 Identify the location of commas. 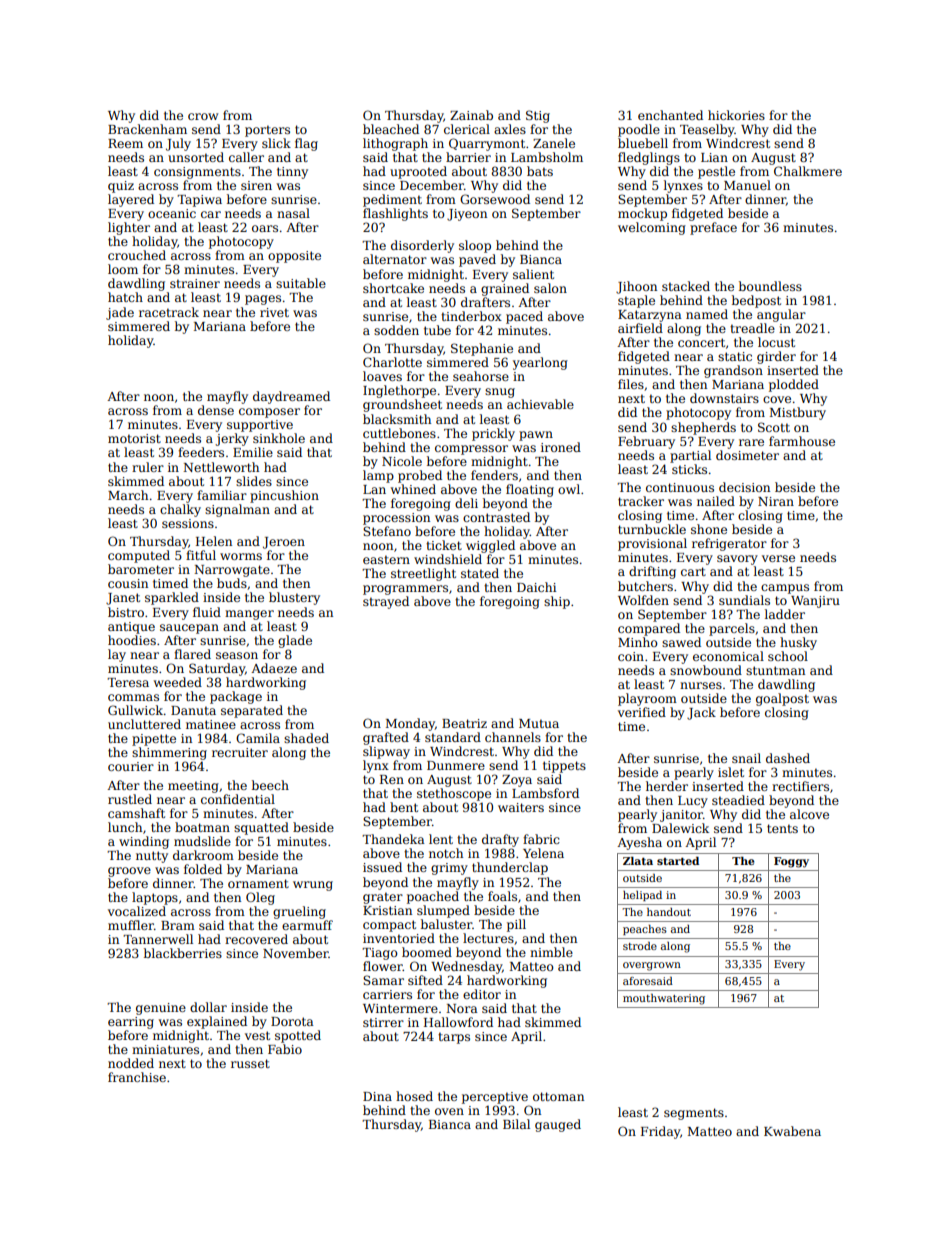
(133, 697).
